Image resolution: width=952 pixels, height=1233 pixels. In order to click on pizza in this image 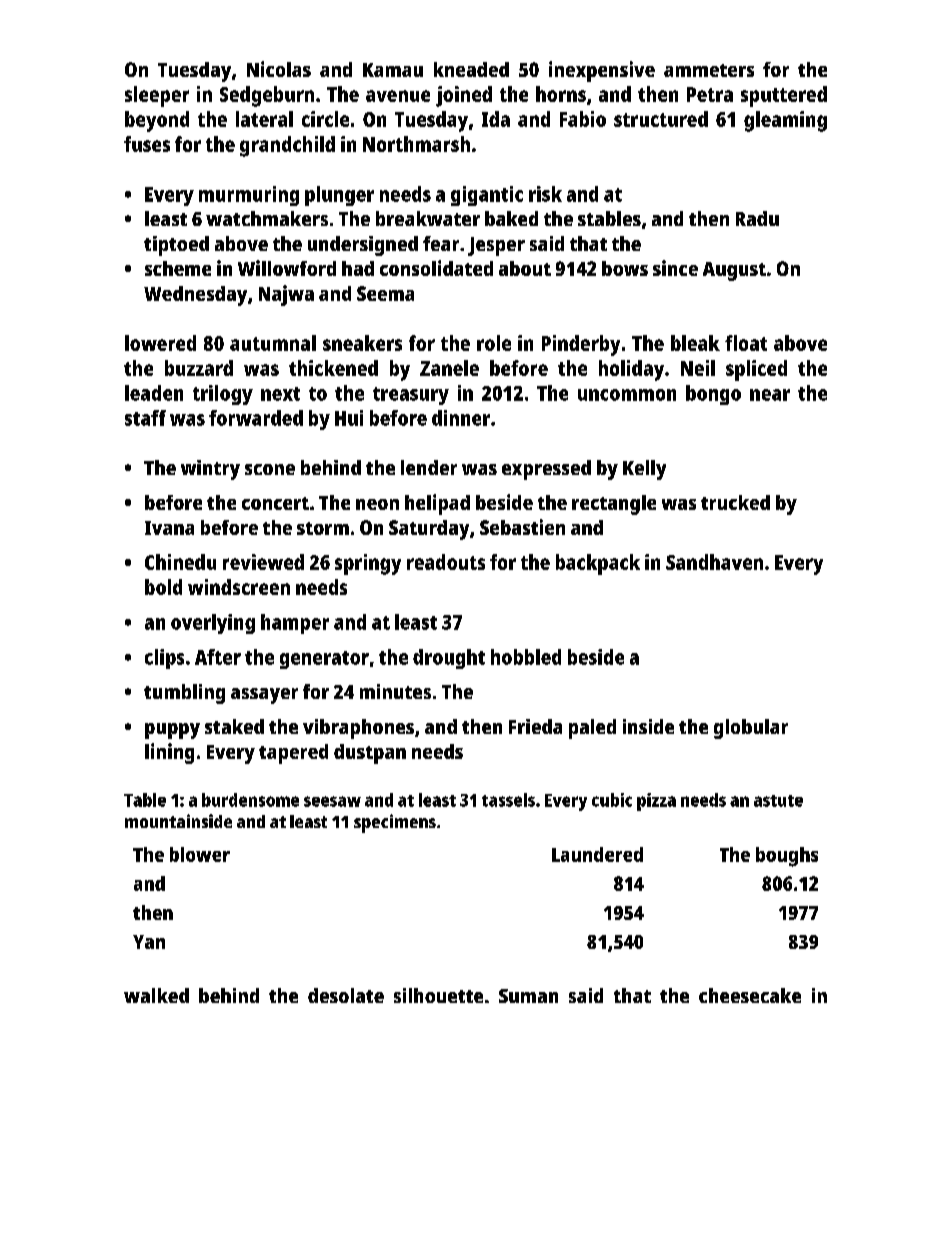, I will do `click(656, 802)`.
